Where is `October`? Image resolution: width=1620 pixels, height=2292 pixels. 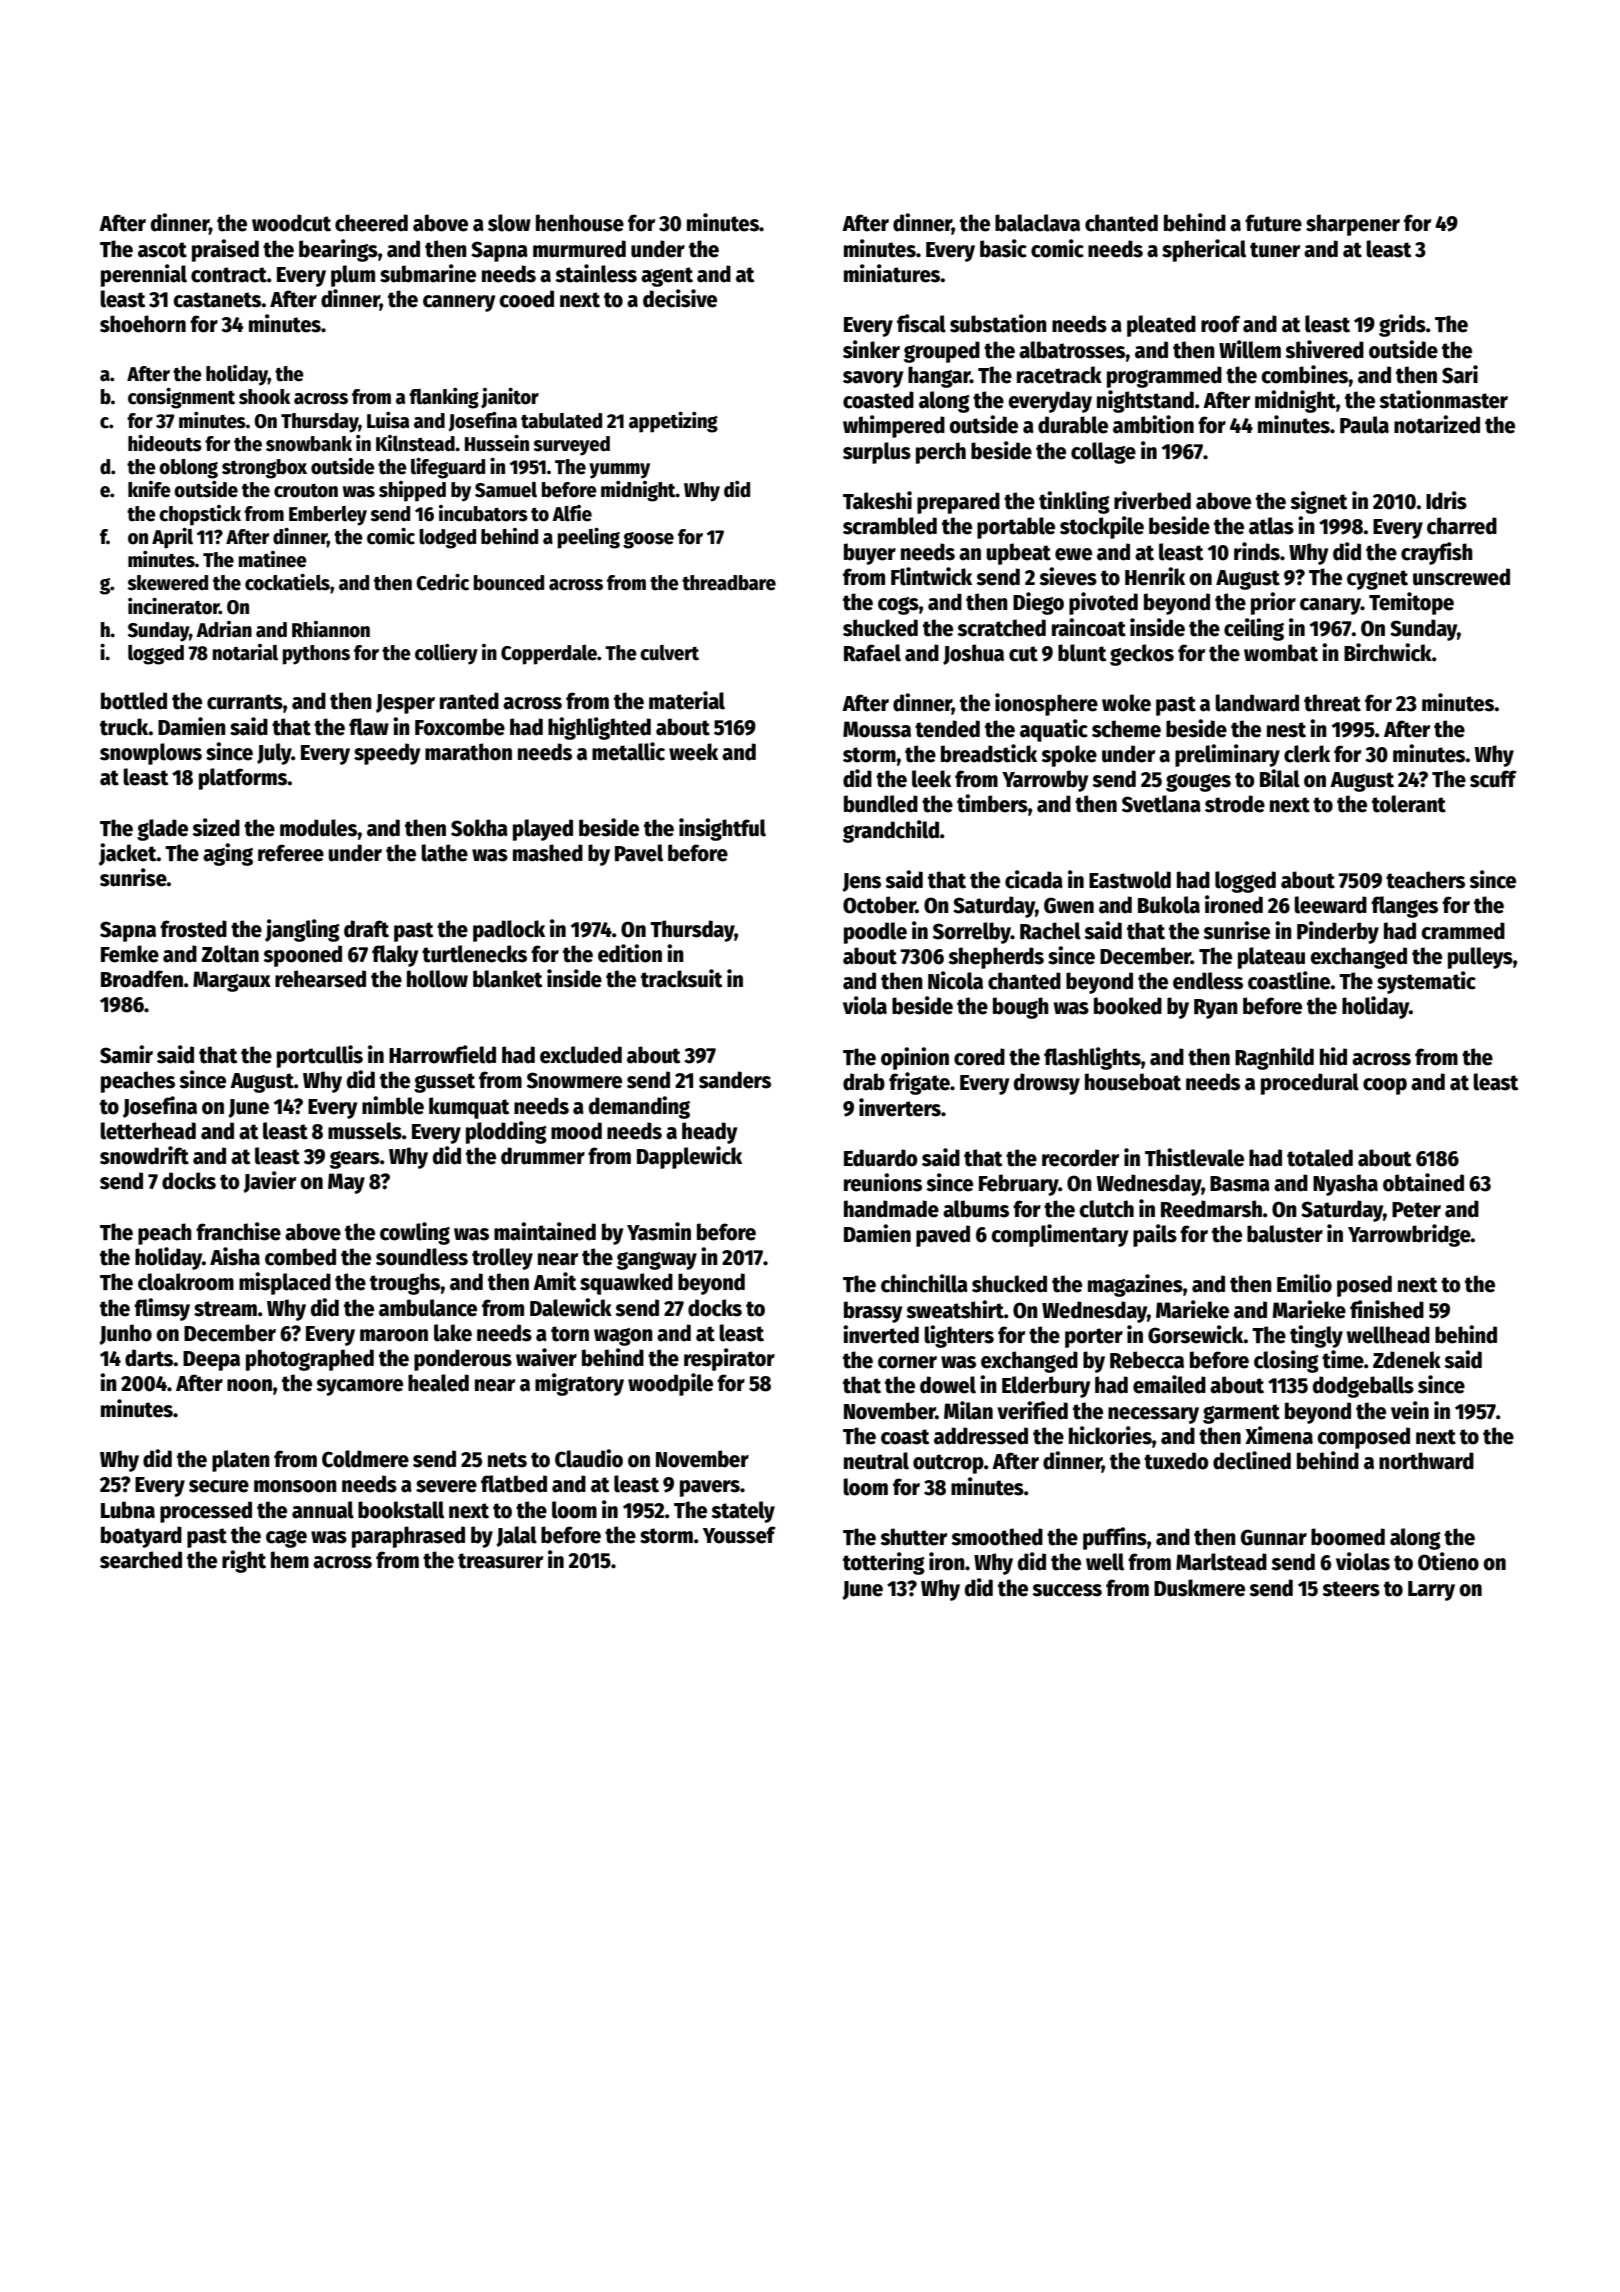
October is located at coordinates (879, 905).
